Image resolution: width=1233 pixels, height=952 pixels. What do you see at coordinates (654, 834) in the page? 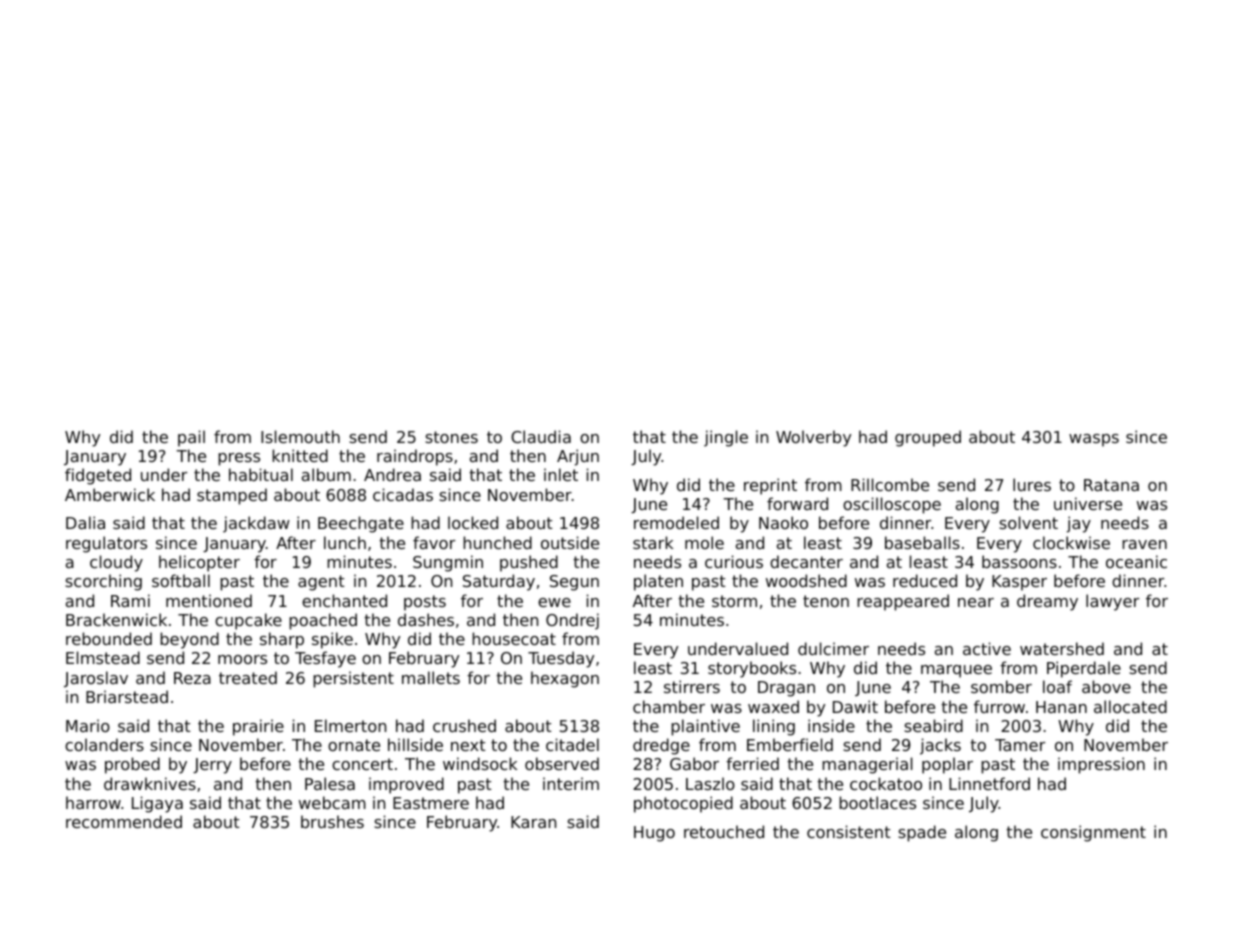
I see `Hugo` at bounding box center [654, 834].
